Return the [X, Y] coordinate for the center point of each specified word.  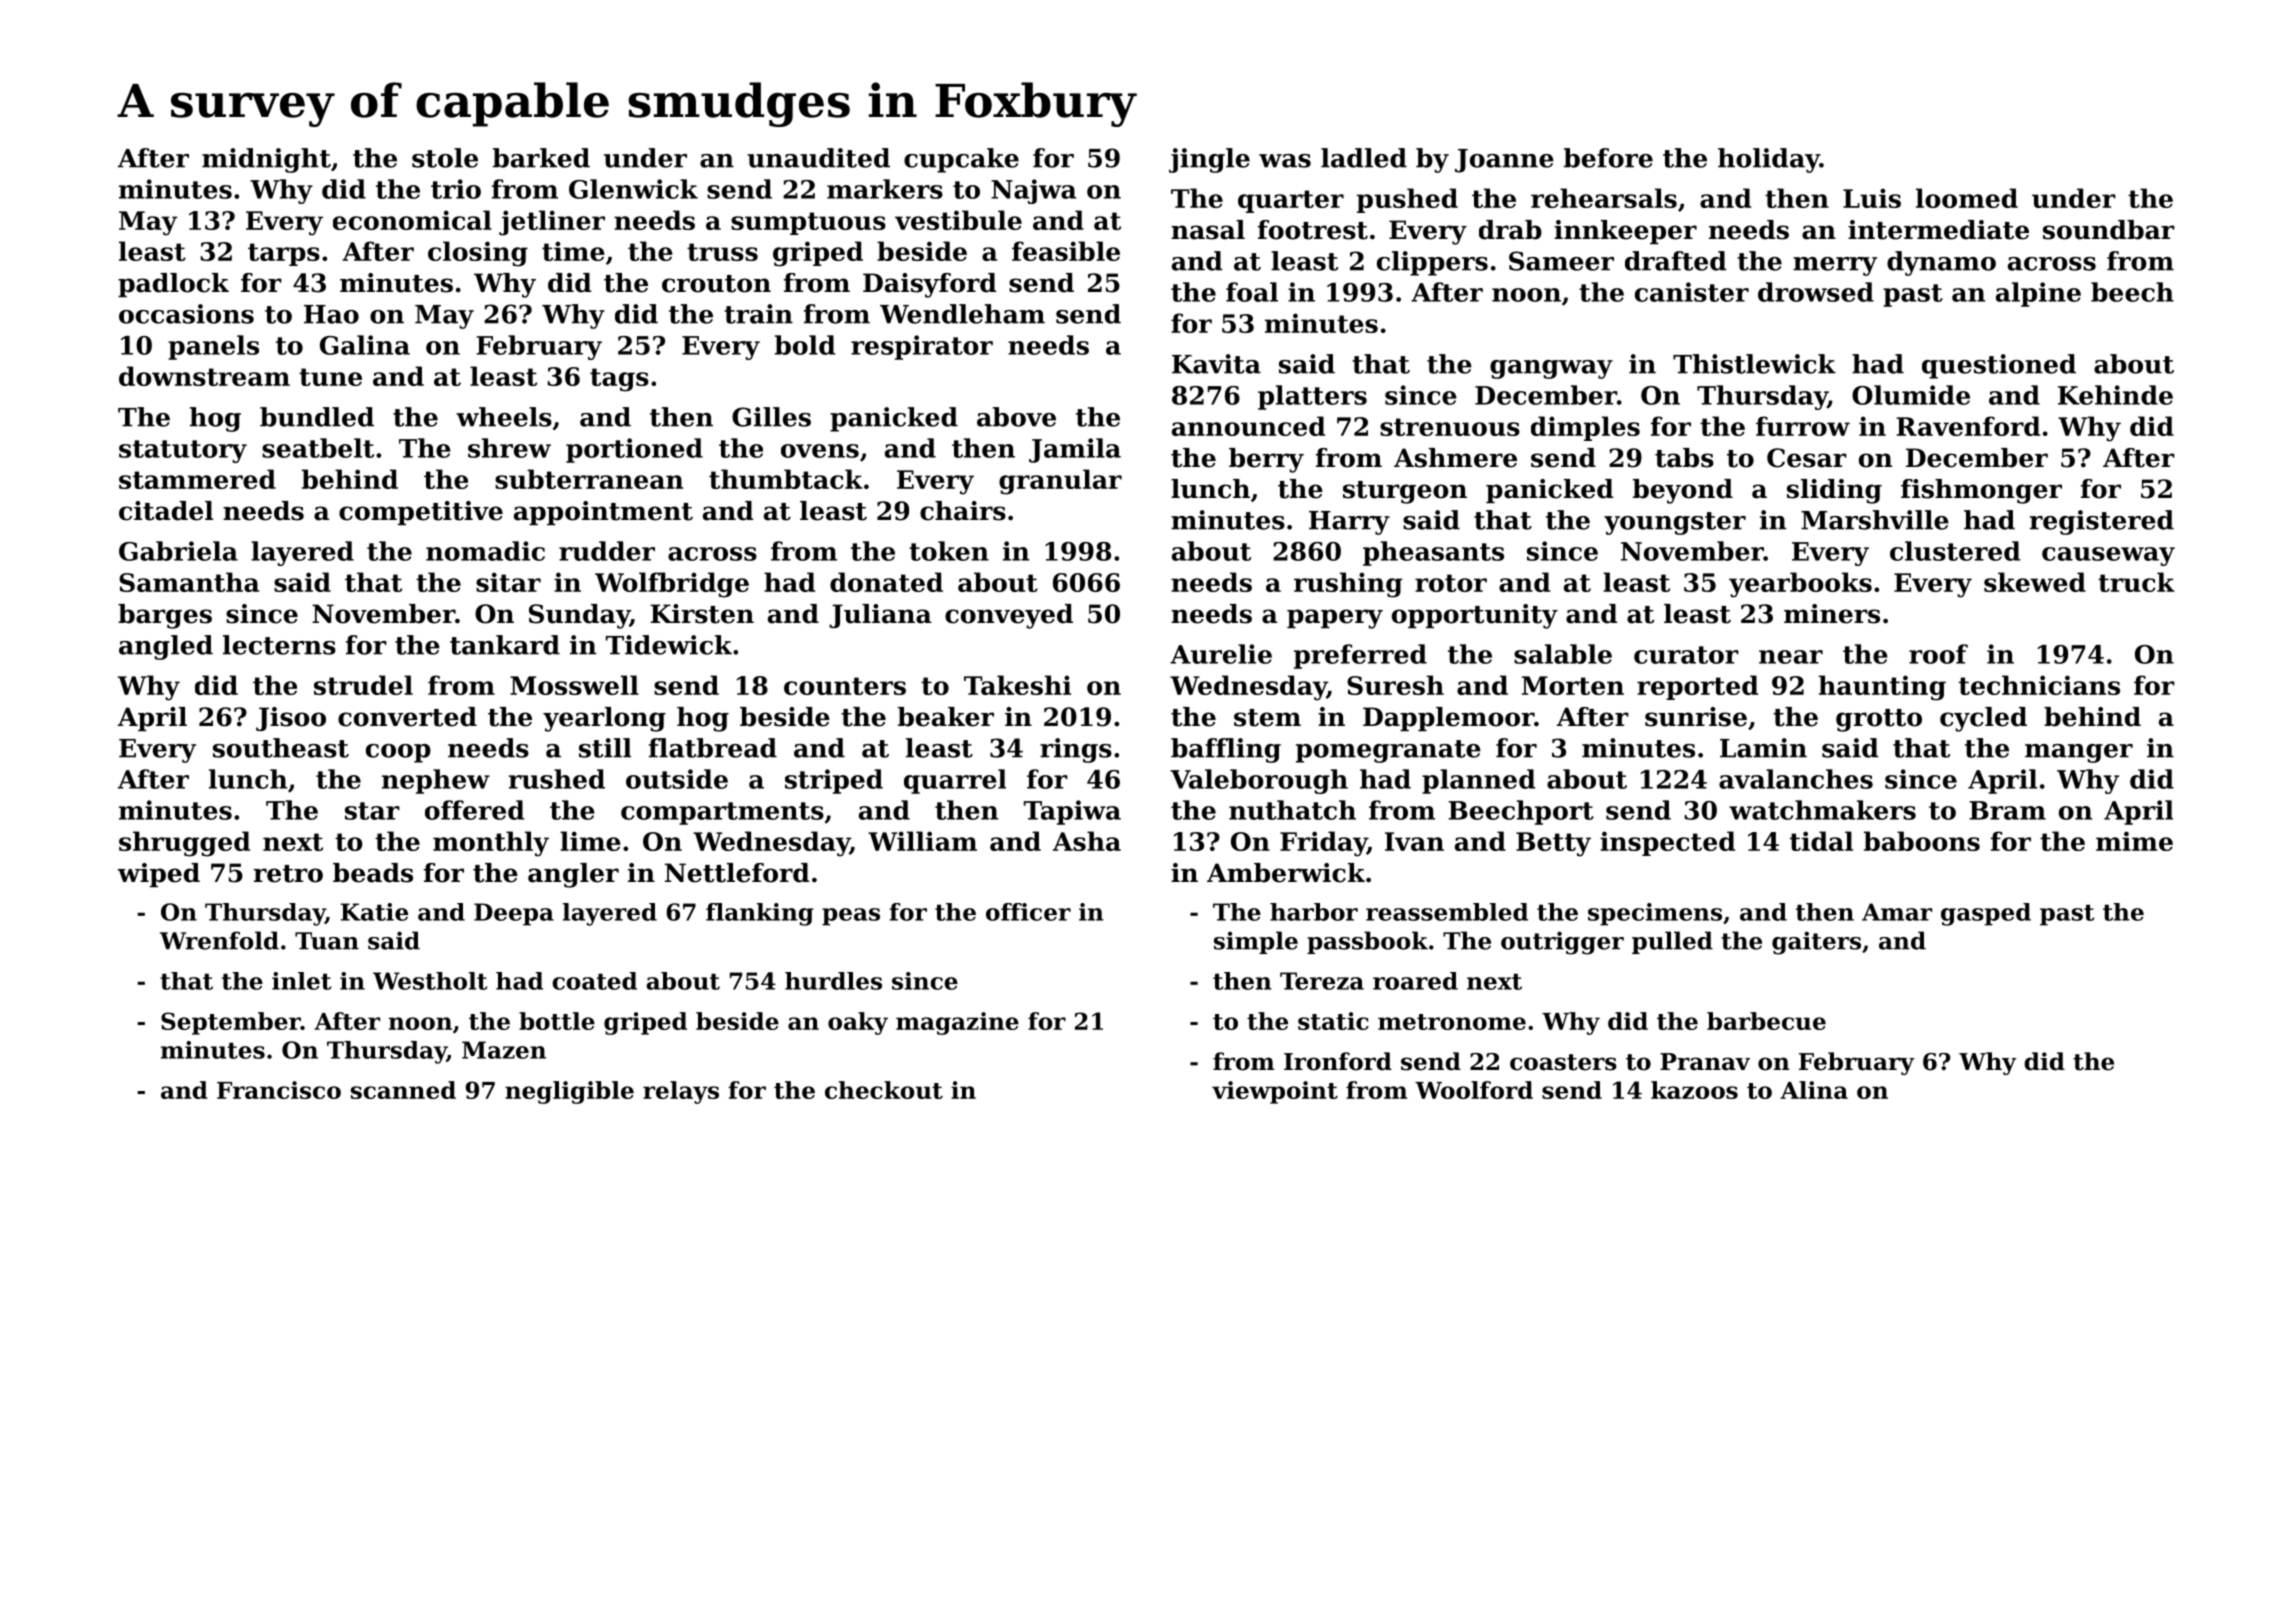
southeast [281, 748]
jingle [1209, 160]
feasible [1066, 251]
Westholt [430, 981]
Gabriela [178, 551]
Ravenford [1968, 426]
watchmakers [1822, 810]
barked [541, 158]
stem [1267, 718]
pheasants [1433, 553]
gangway [1551, 369]
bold [805, 345]
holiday [1769, 160]
